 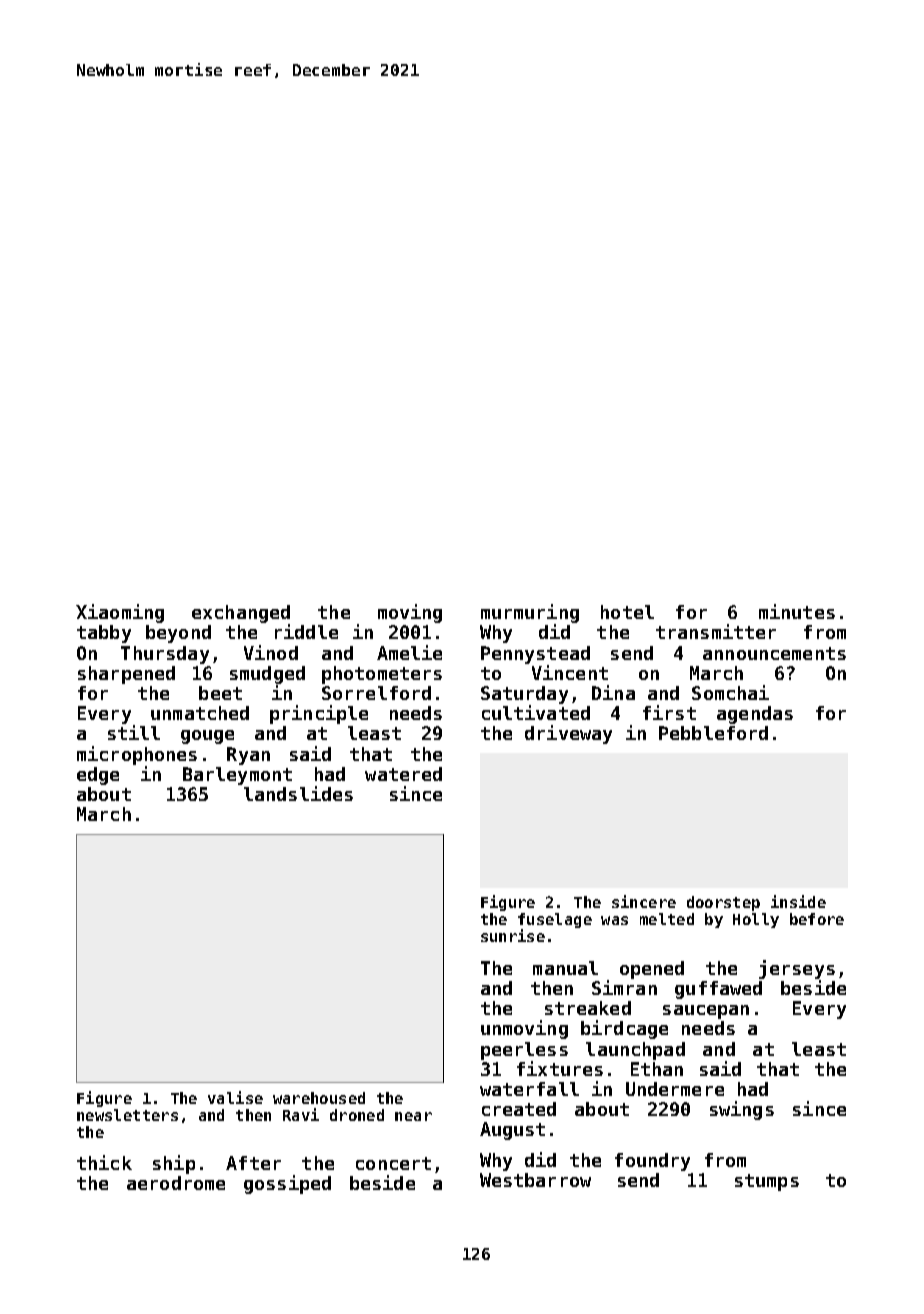 What do you see at coordinates (137, 755) in the screenshot?
I see `microphones` at bounding box center [137, 755].
